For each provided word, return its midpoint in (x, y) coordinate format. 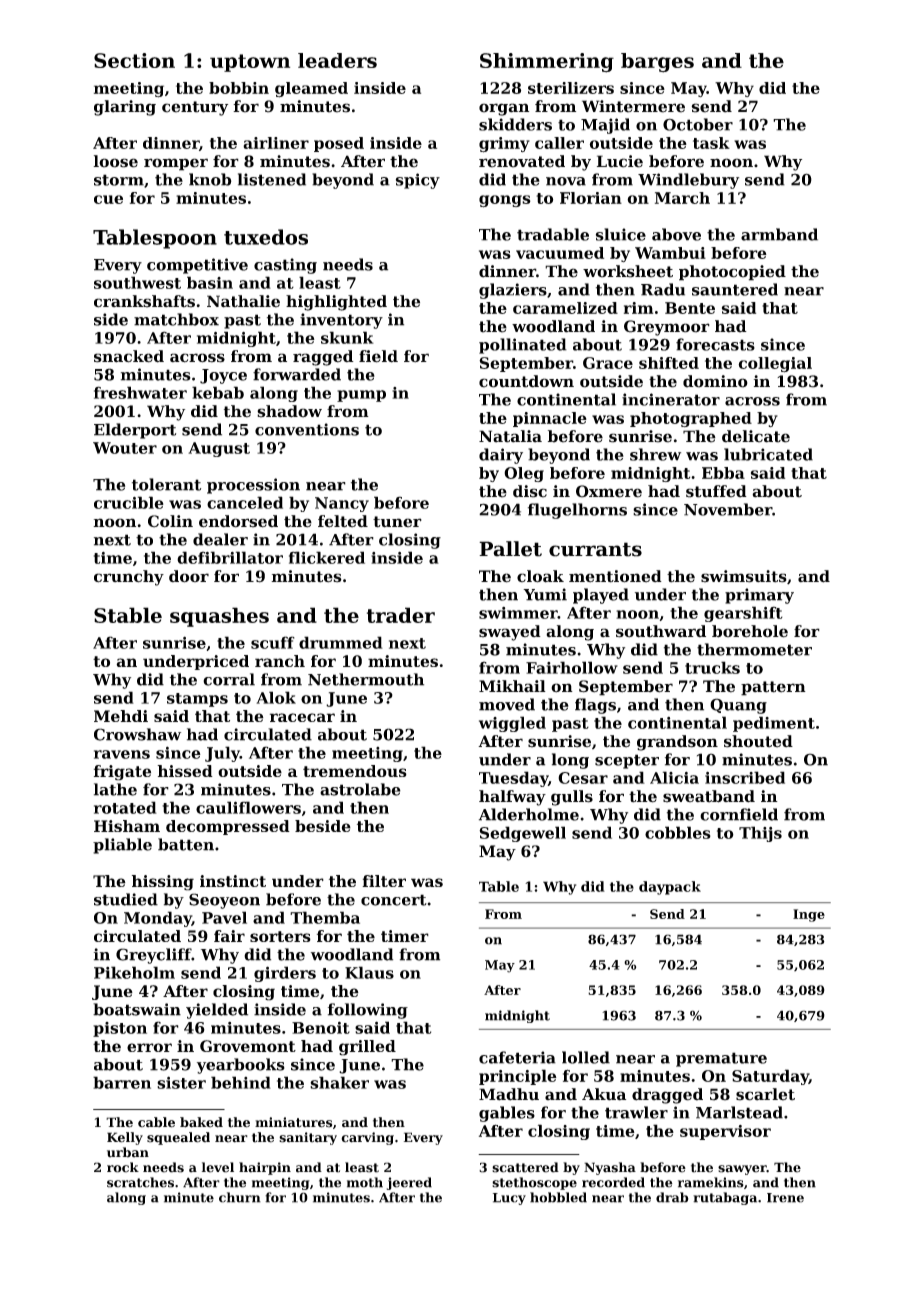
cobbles (678, 832)
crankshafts (144, 301)
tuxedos (266, 237)
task (711, 143)
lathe (115, 789)
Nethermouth (366, 679)
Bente (690, 308)
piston (120, 1029)
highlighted (336, 303)
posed (339, 144)
